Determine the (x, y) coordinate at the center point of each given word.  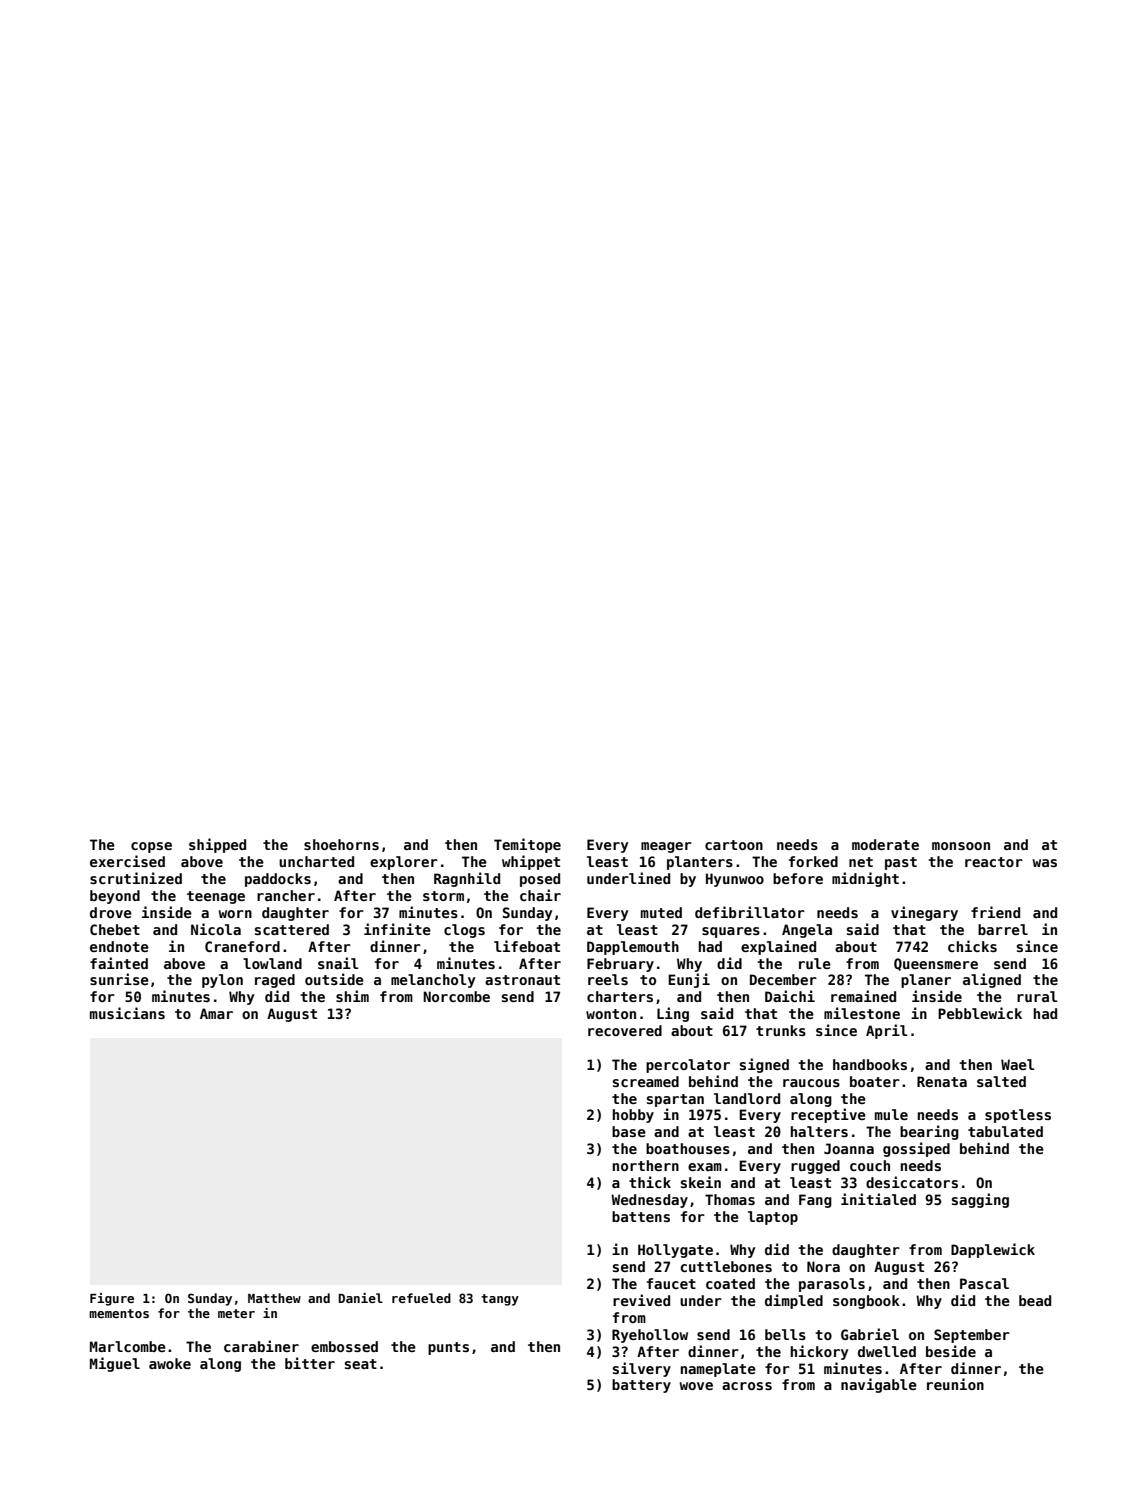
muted (661, 912)
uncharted (316, 861)
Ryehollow (650, 1336)
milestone (862, 1013)
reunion (955, 1384)
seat (361, 1364)
